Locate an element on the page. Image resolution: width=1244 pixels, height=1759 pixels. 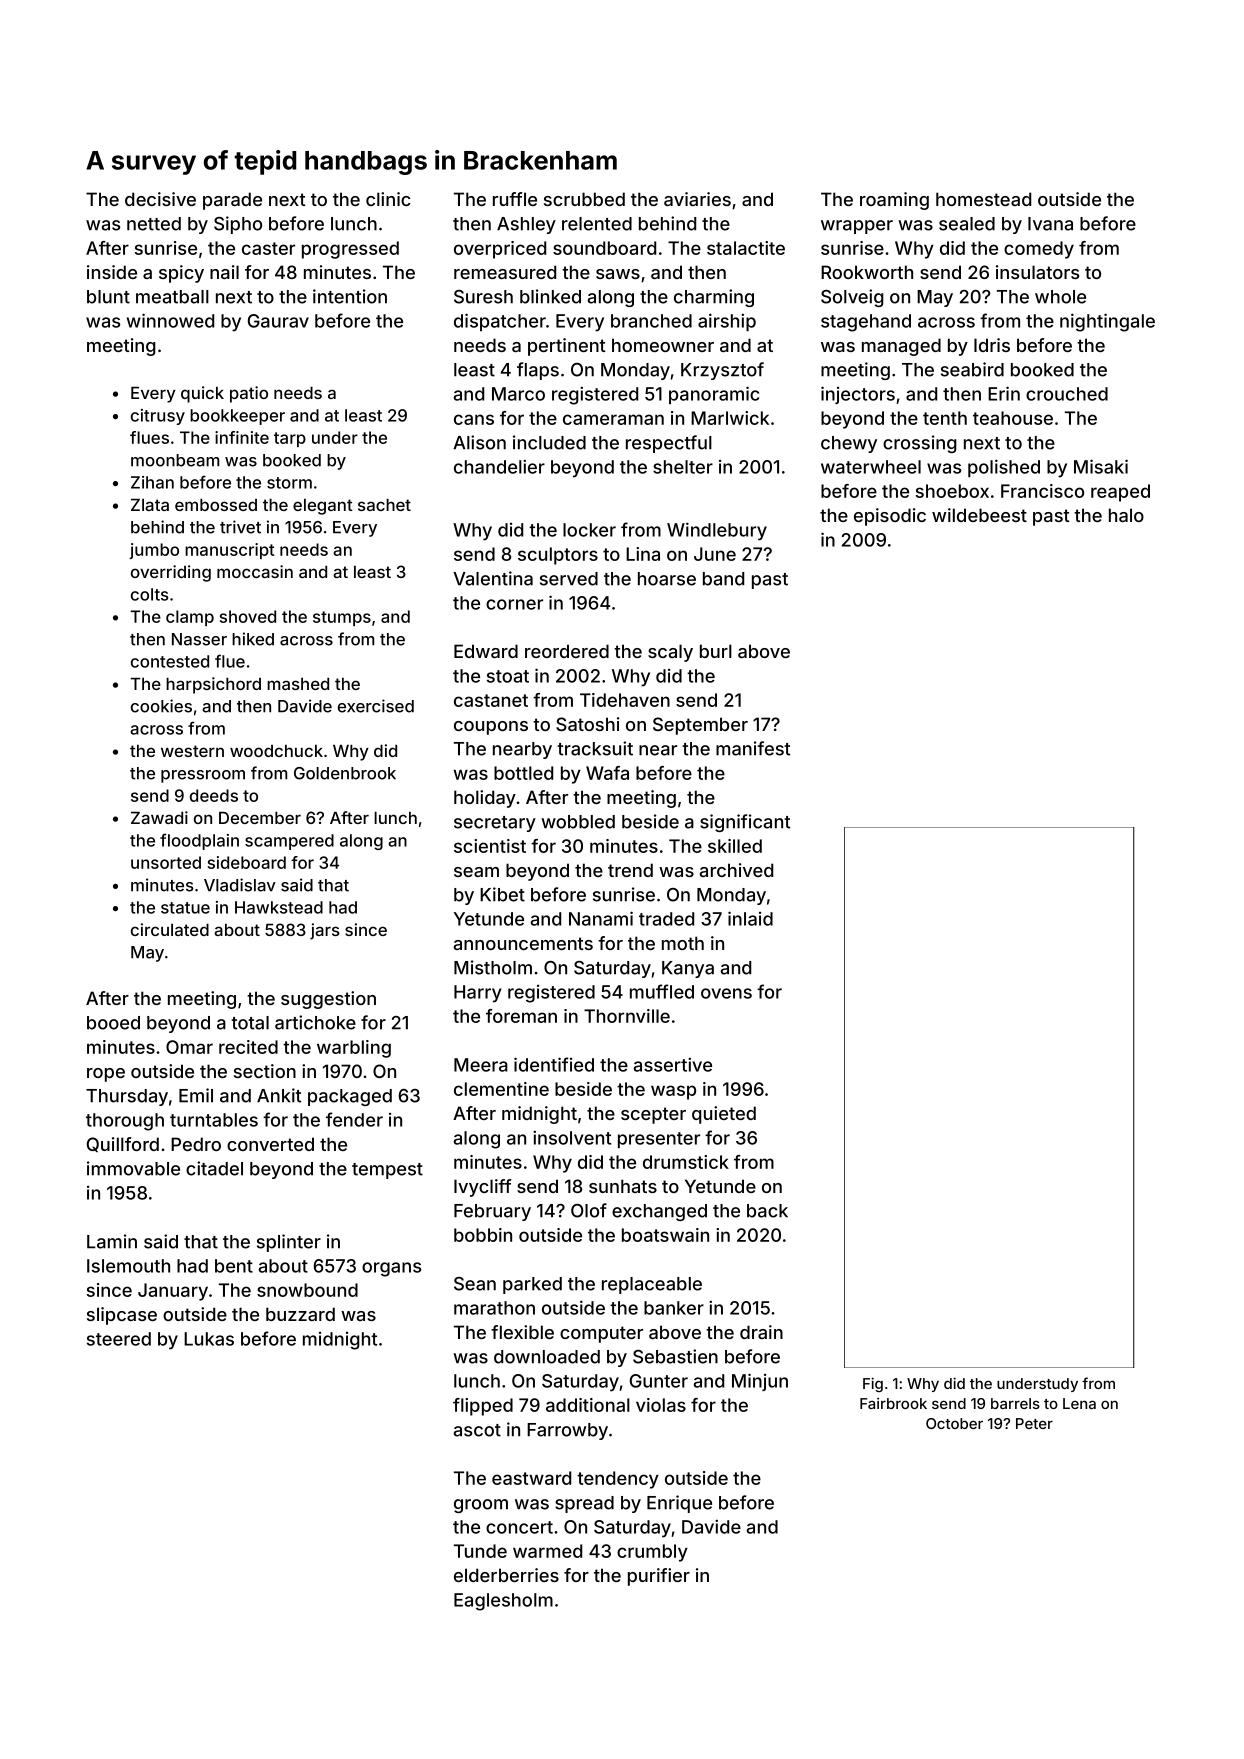
Kanya is located at coordinates (688, 969).
